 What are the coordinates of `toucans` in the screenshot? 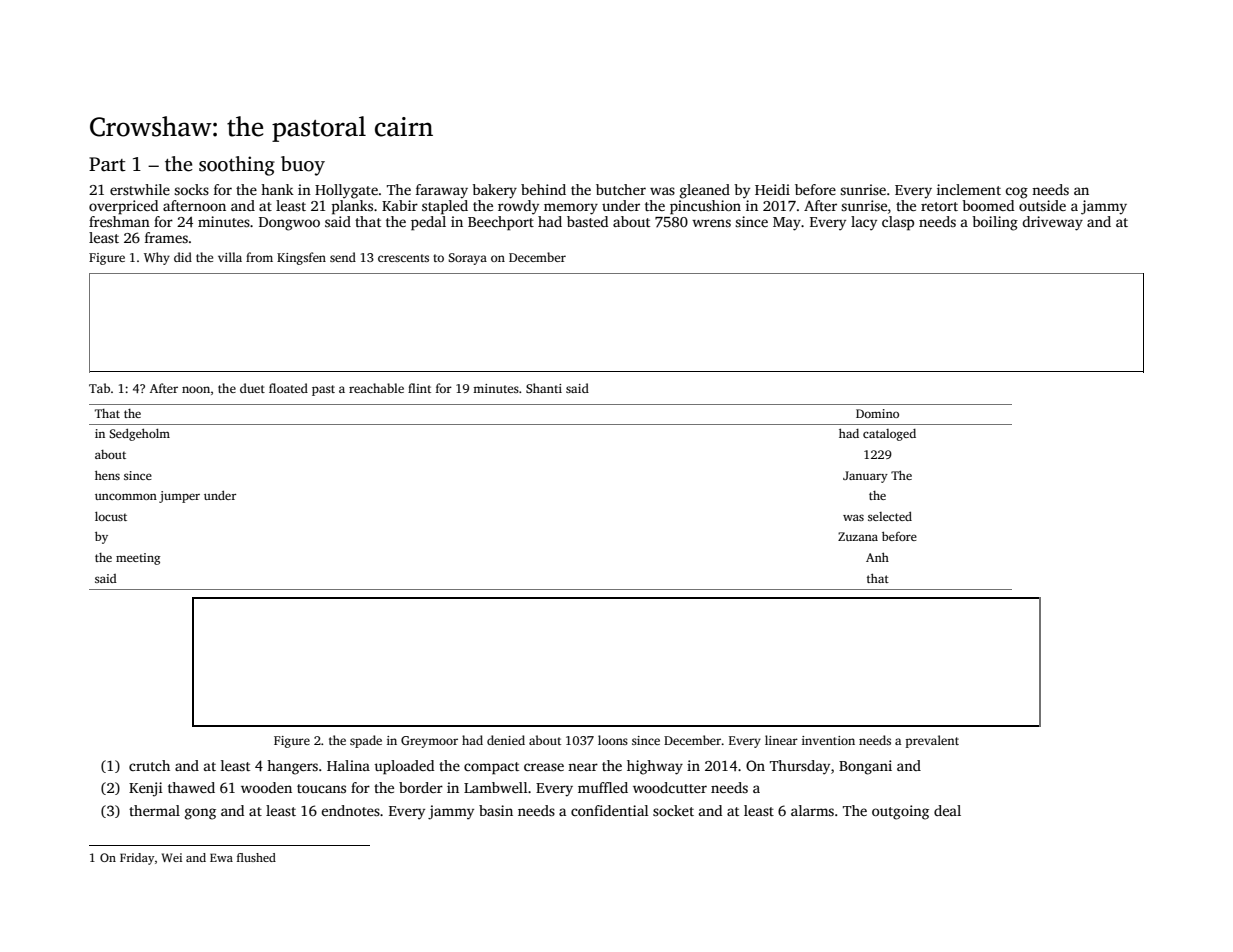 It's located at (321, 788).
